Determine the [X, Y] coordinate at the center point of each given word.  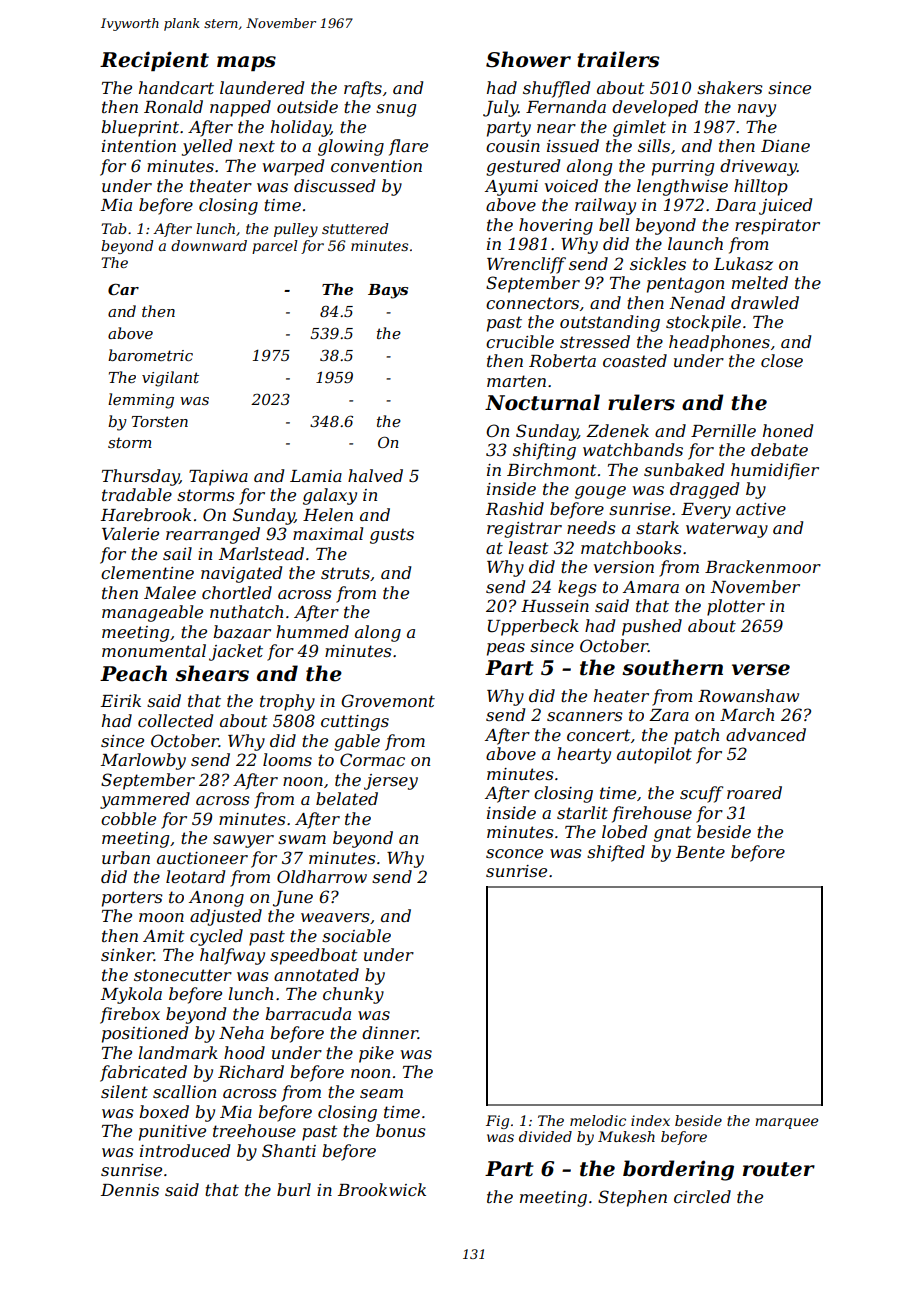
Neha [241, 1032]
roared [754, 792]
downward [209, 245]
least [528, 547]
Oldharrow [322, 876]
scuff [701, 794]
